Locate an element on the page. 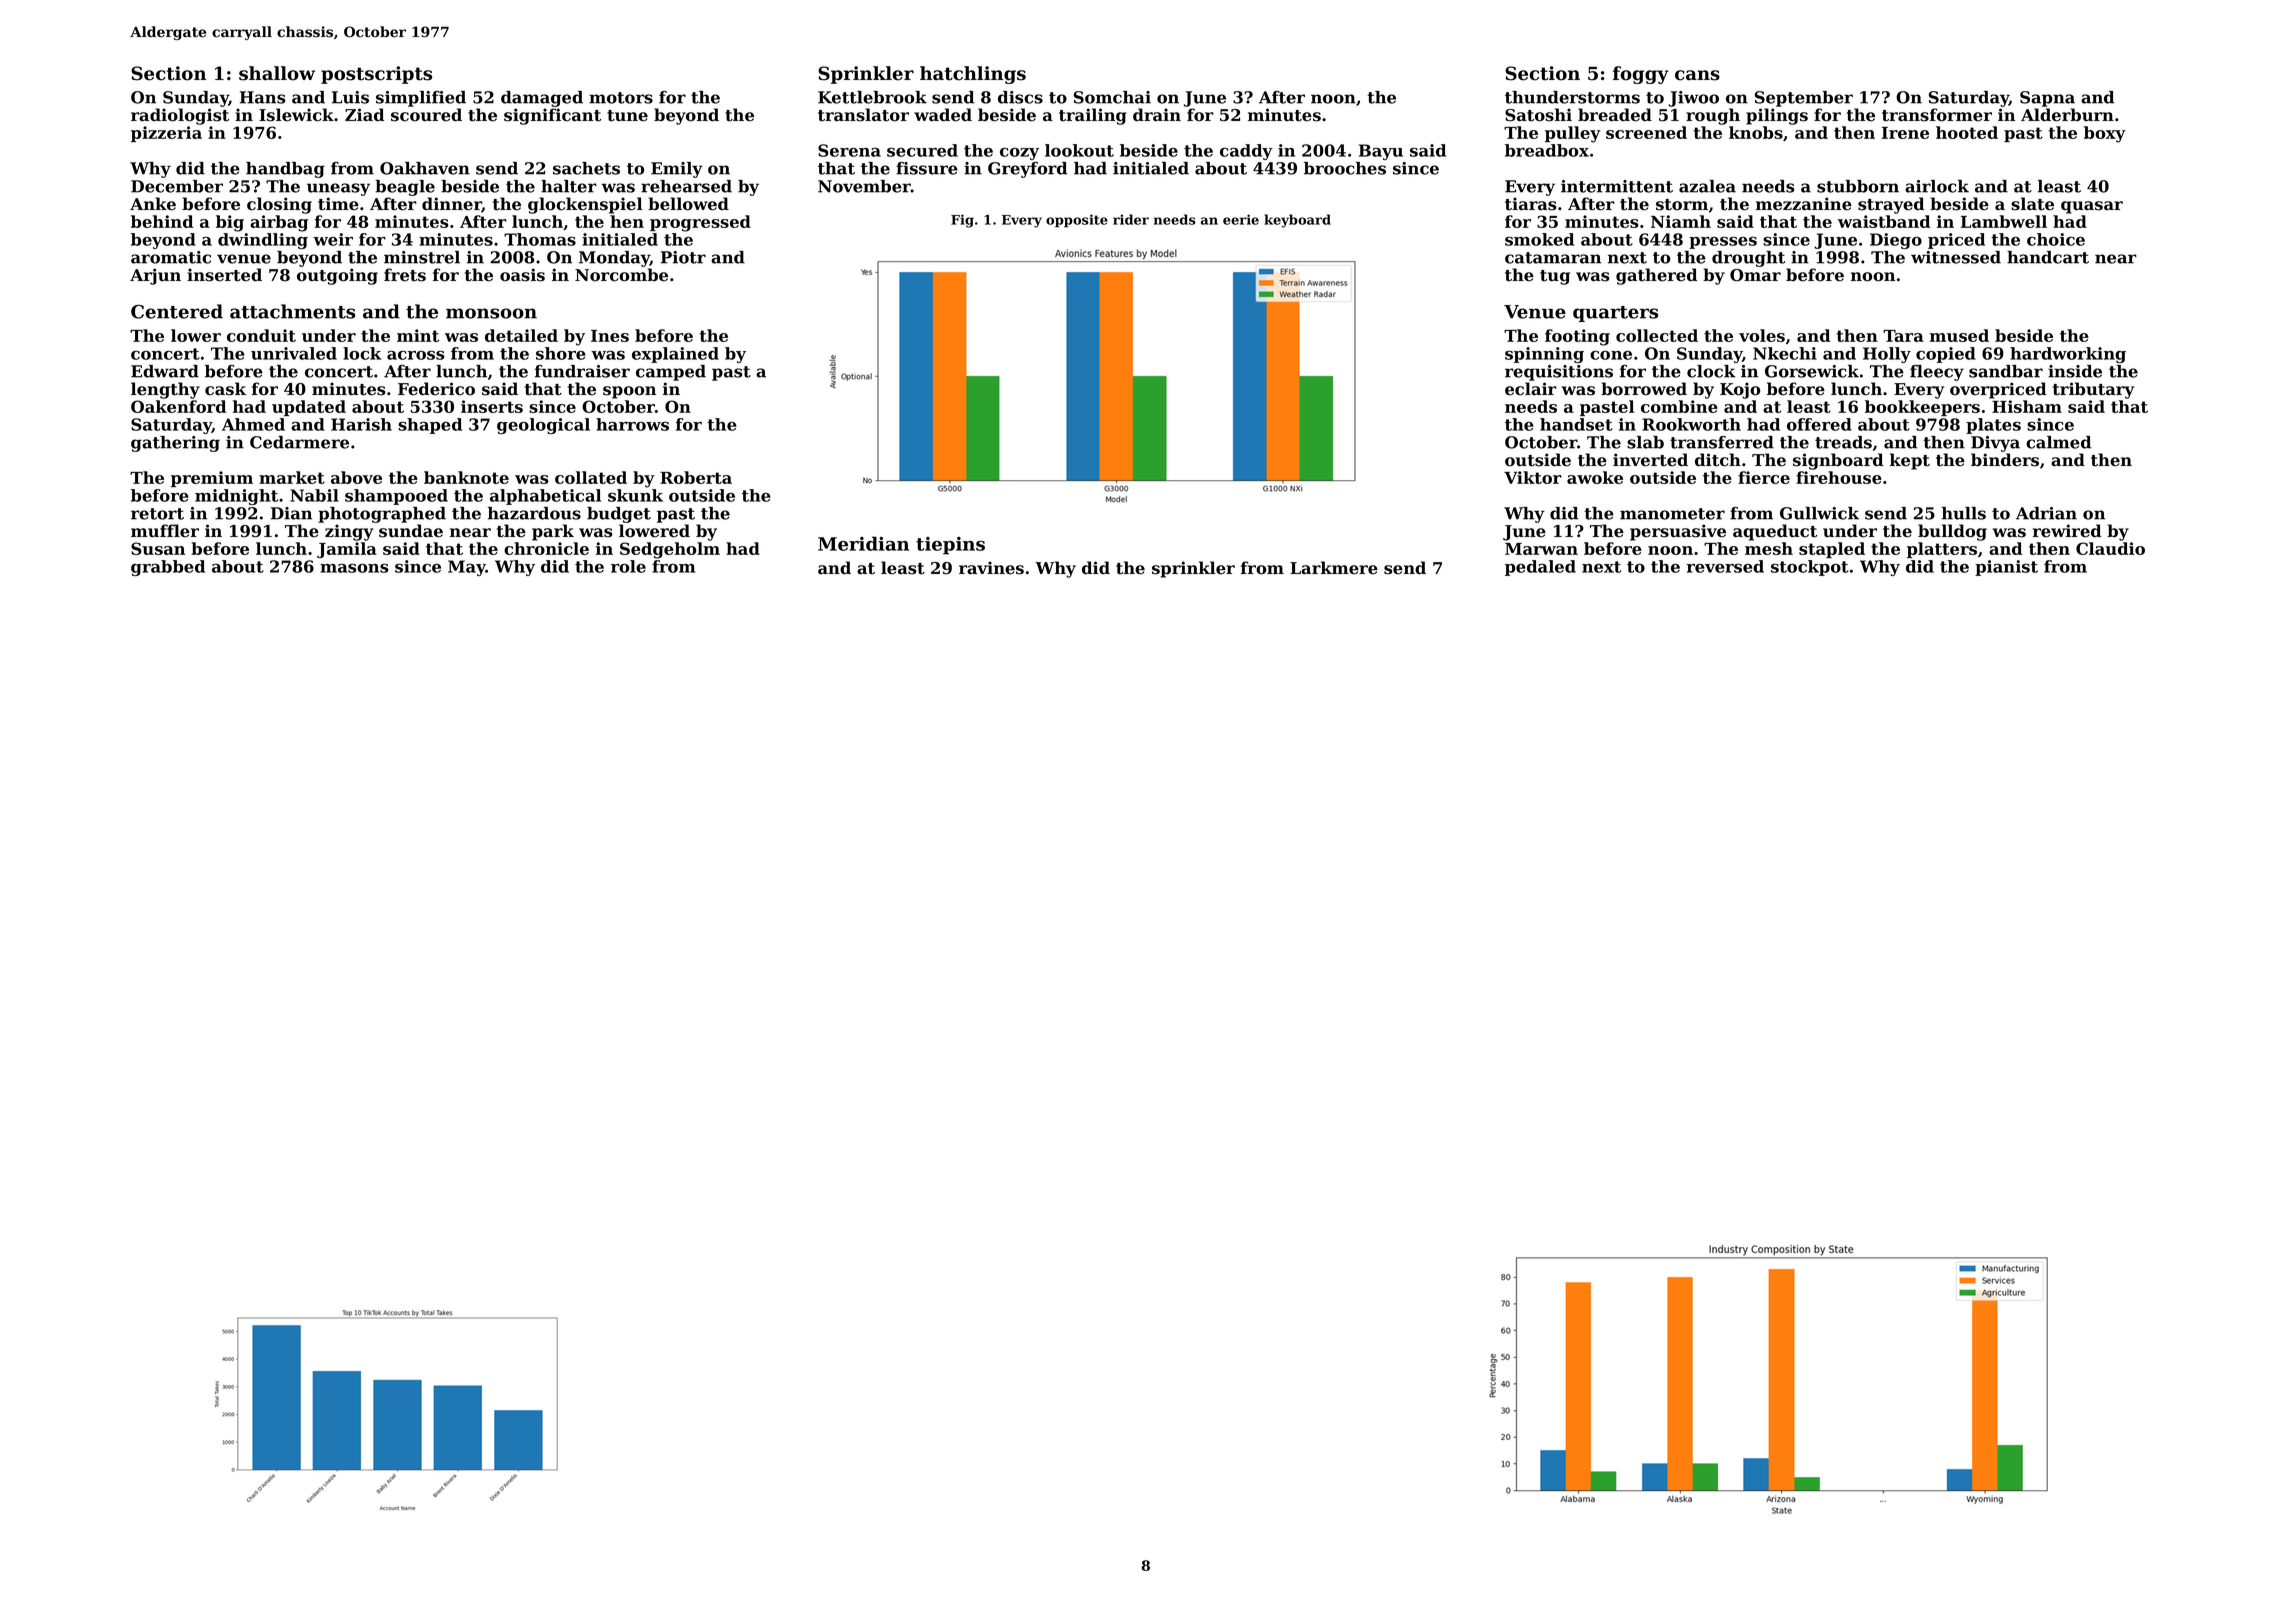 The width and height of the page is (2282, 1614). Gullwick is located at coordinates (1819, 513).
